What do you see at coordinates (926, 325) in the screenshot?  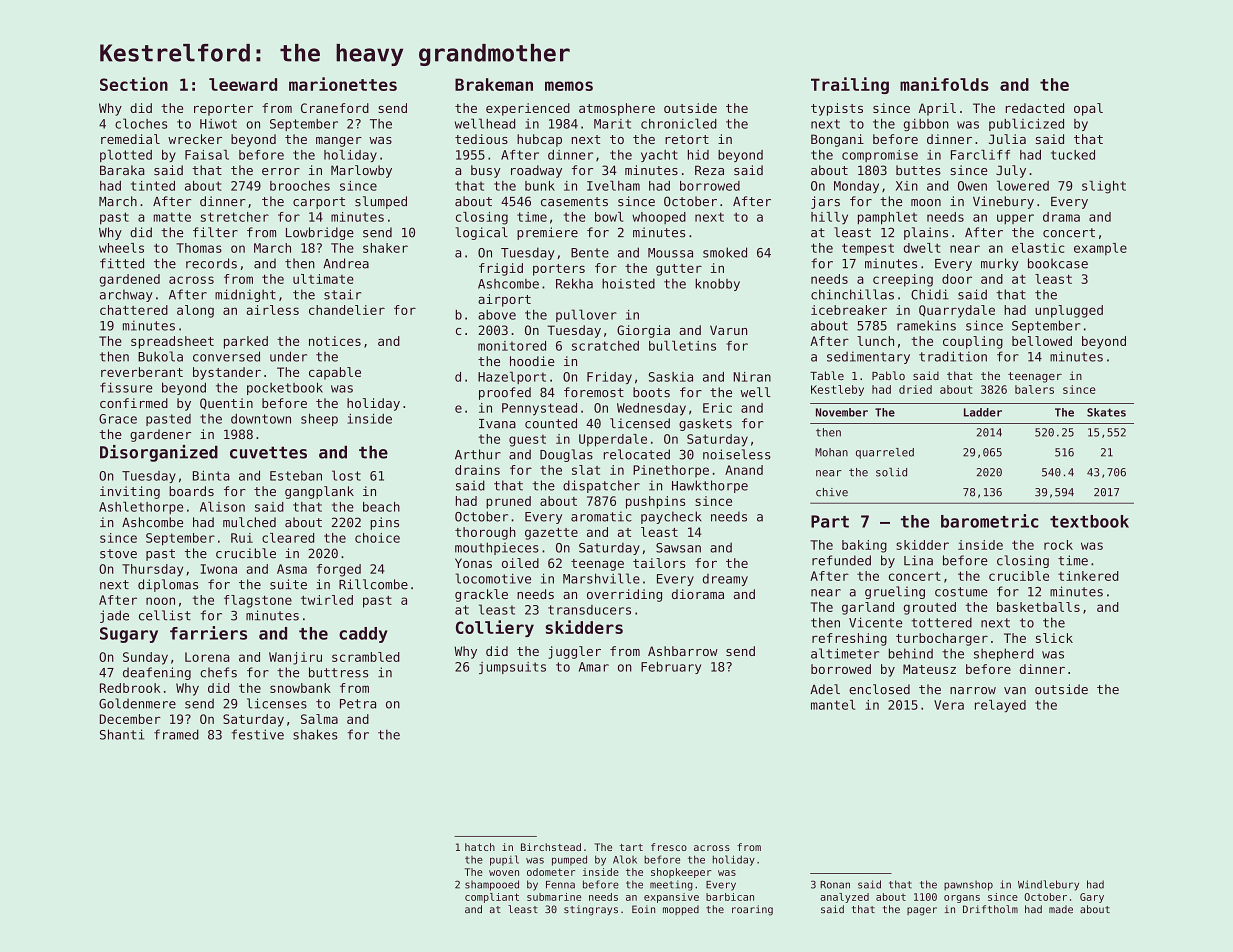 I see `ramekins` at bounding box center [926, 325].
